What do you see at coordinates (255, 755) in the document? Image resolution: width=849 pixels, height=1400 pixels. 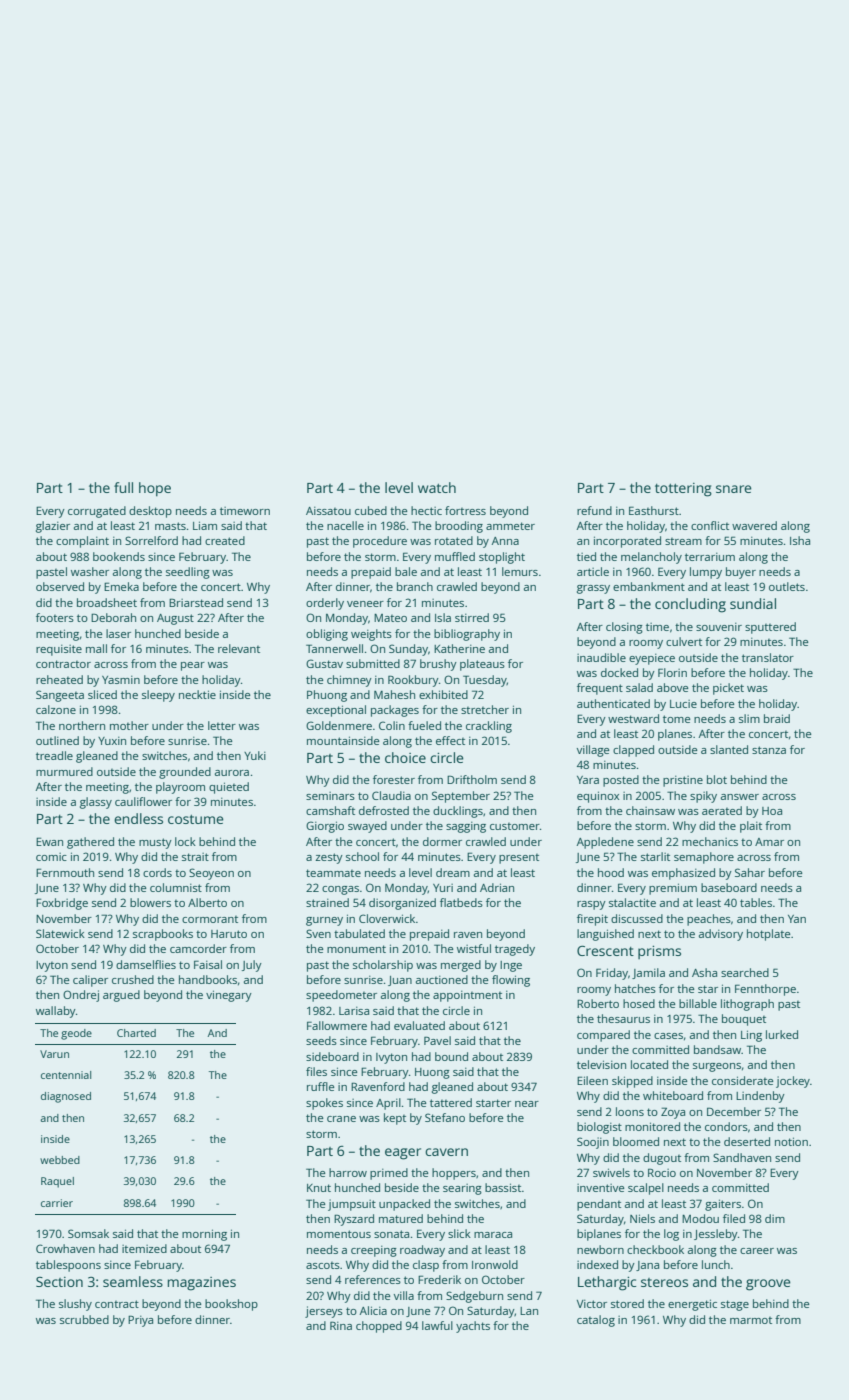 I see `Yuki` at bounding box center [255, 755].
